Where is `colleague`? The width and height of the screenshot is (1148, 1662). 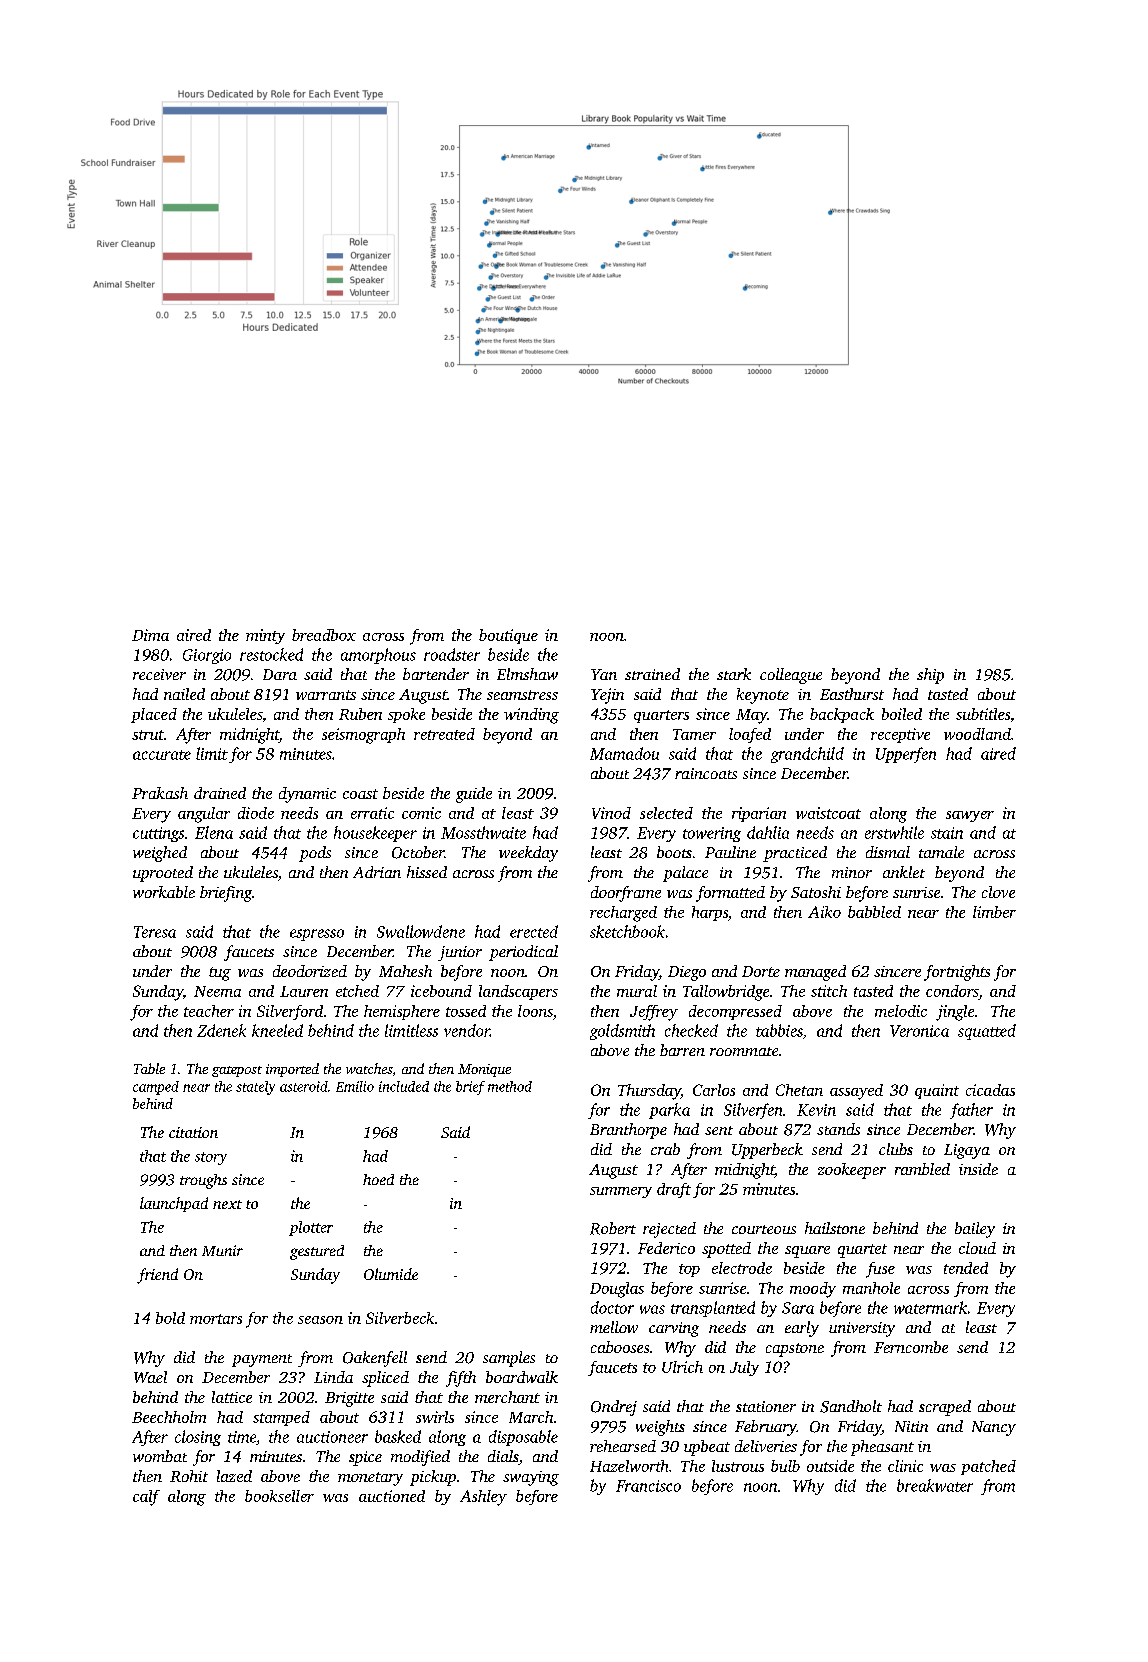
colleague is located at coordinates (791, 676).
